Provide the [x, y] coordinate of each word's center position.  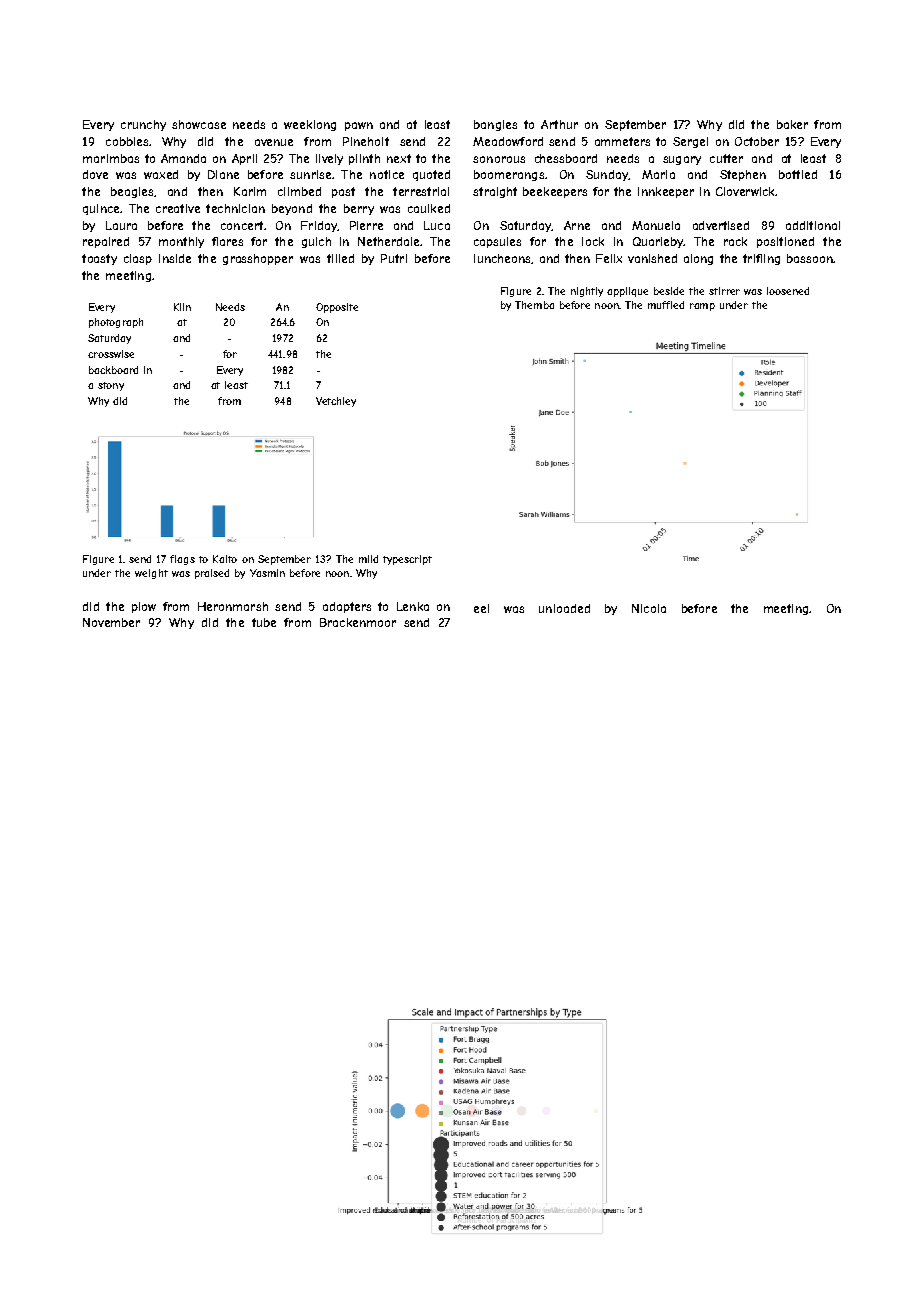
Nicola [649, 608]
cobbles [127, 141]
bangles [495, 125]
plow [144, 607]
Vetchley [336, 402]
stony [111, 386]
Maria [658, 174]
